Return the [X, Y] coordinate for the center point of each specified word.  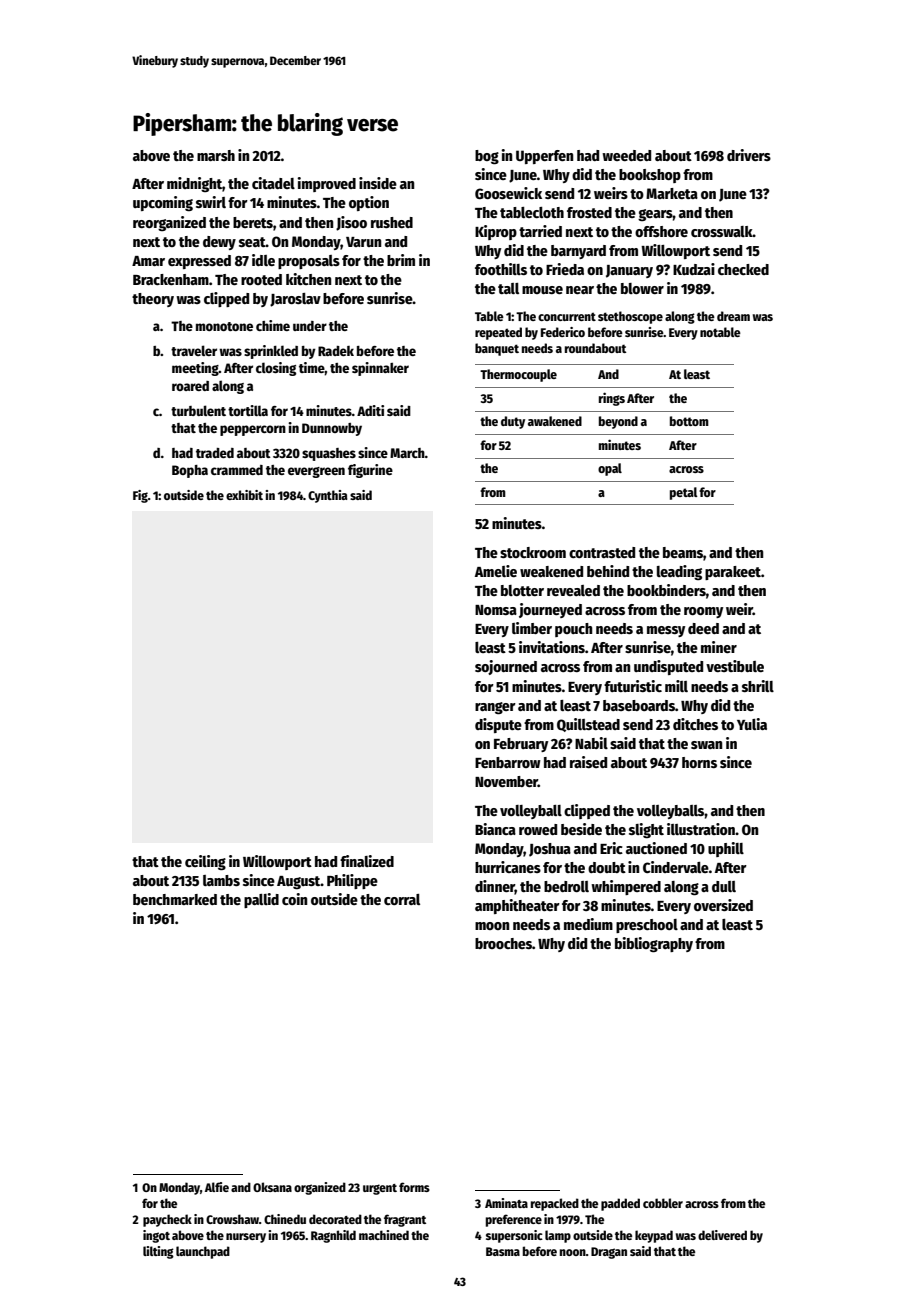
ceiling [205, 863]
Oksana [272, 1187]
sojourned [506, 667]
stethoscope [630, 317]
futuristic [633, 686]
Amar [148, 261]
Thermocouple [518, 375]
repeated [498, 333]
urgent [380, 1189]
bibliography [654, 945]
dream [733, 316]
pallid [261, 900]
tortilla [248, 410]
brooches [503, 943]
